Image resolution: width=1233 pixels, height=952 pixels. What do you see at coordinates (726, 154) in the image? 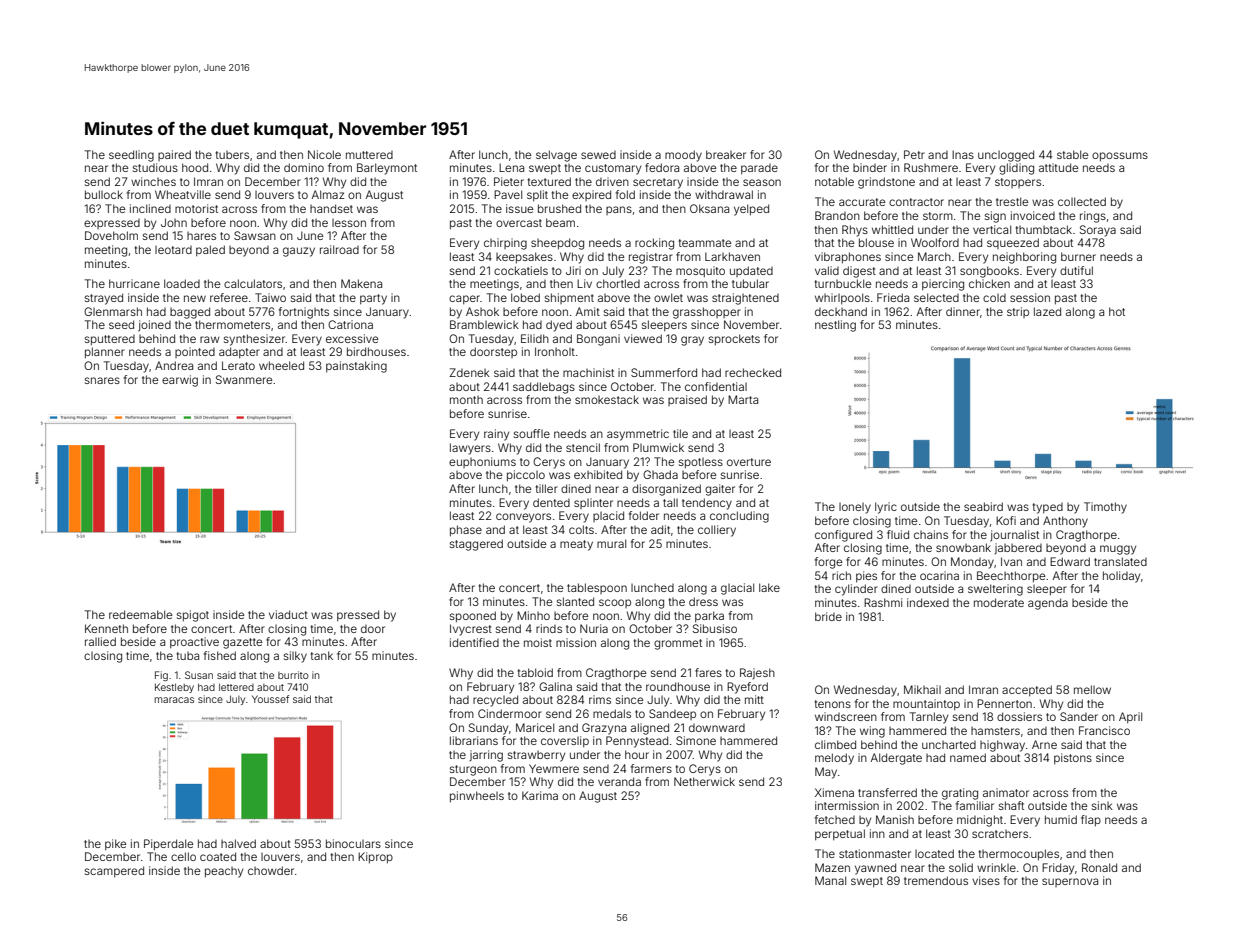
I see `breaker` at bounding box center [726, 154].
